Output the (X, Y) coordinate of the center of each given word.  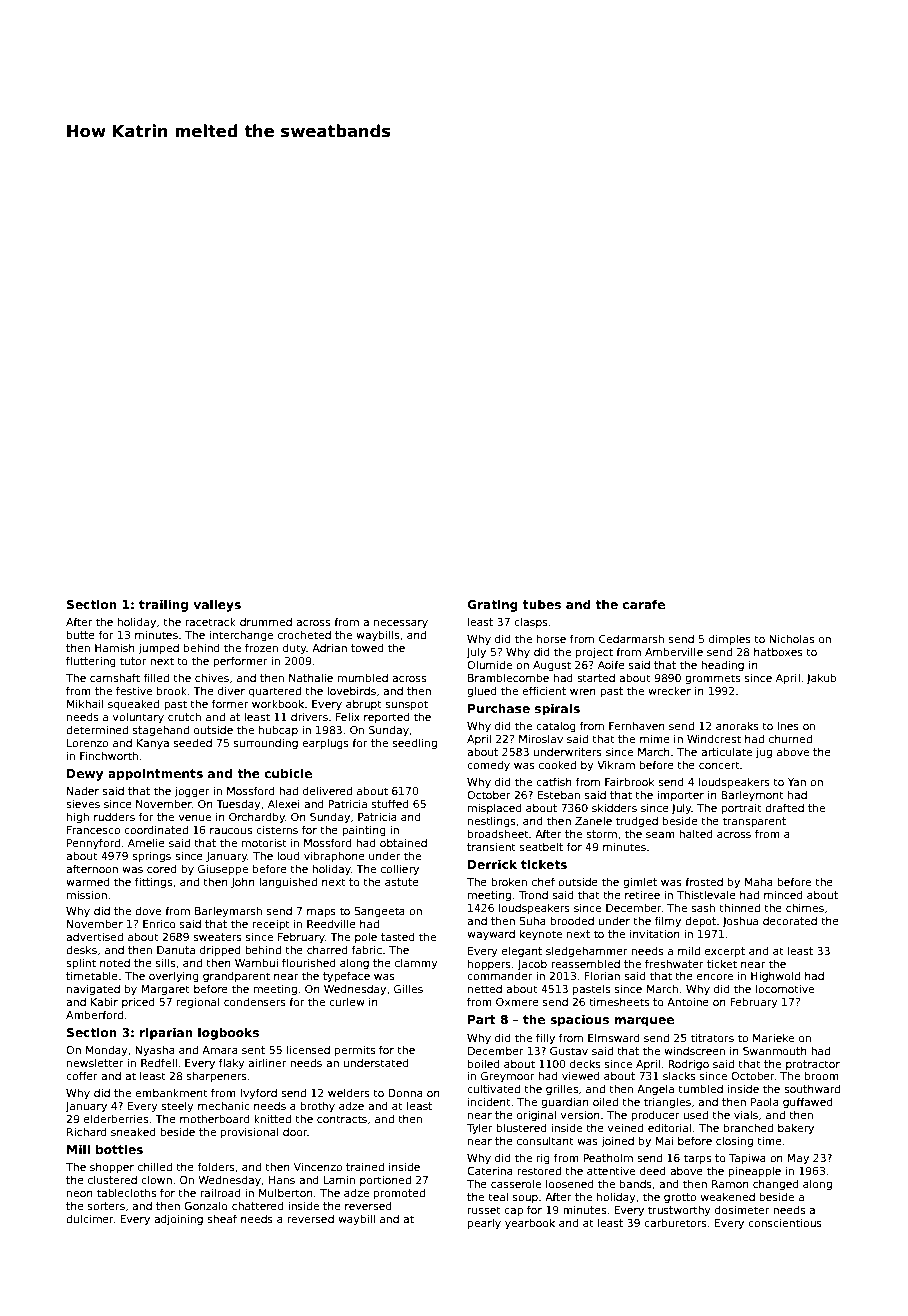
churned (790, 738)
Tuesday (238, 804)
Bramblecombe (508, 677)
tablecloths (126, 1192)
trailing (163, 605)
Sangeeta (379, 912)
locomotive (785, 988)
